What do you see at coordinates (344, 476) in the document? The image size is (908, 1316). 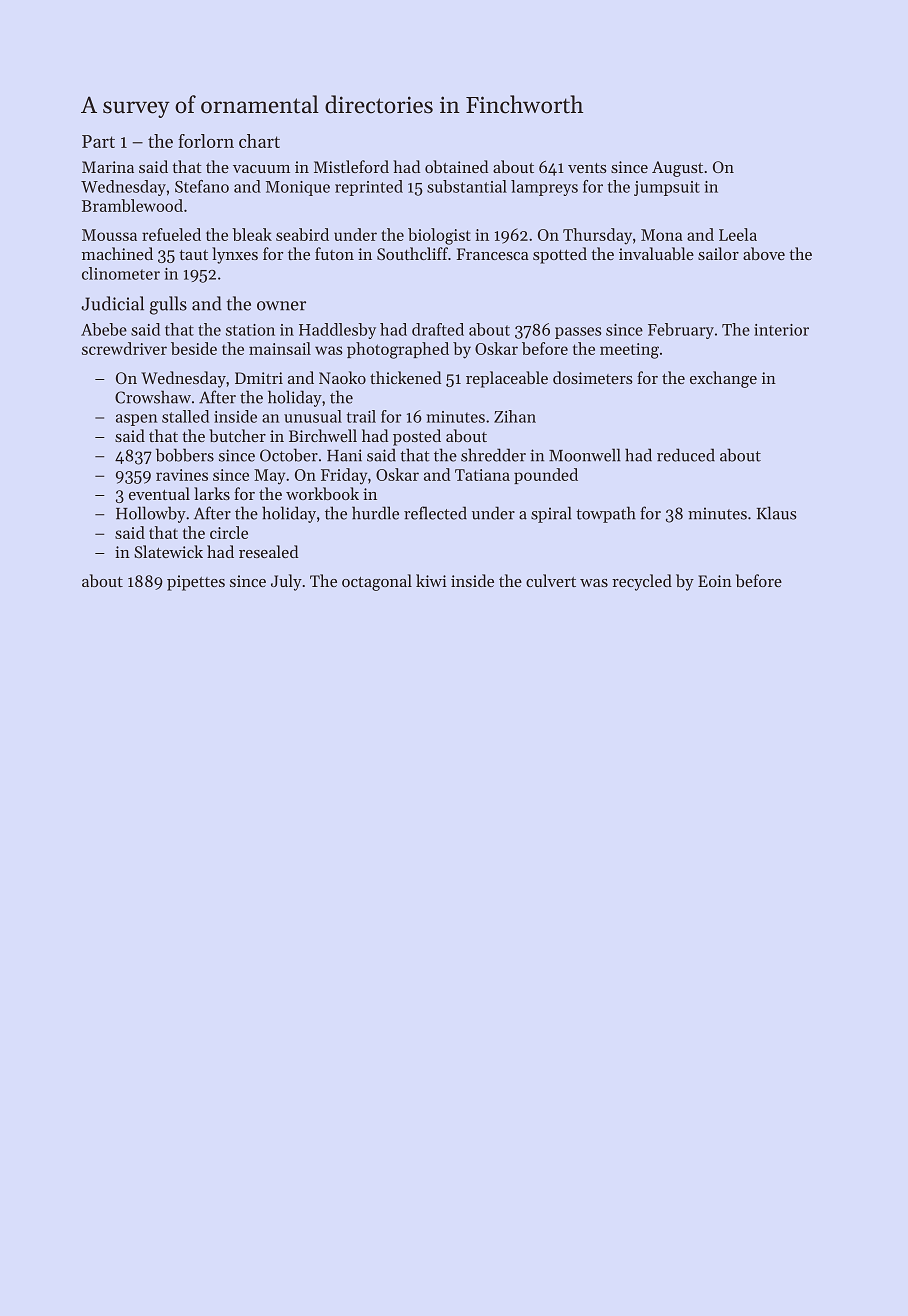 I see `Friday` at bounding box center [344, 476].
